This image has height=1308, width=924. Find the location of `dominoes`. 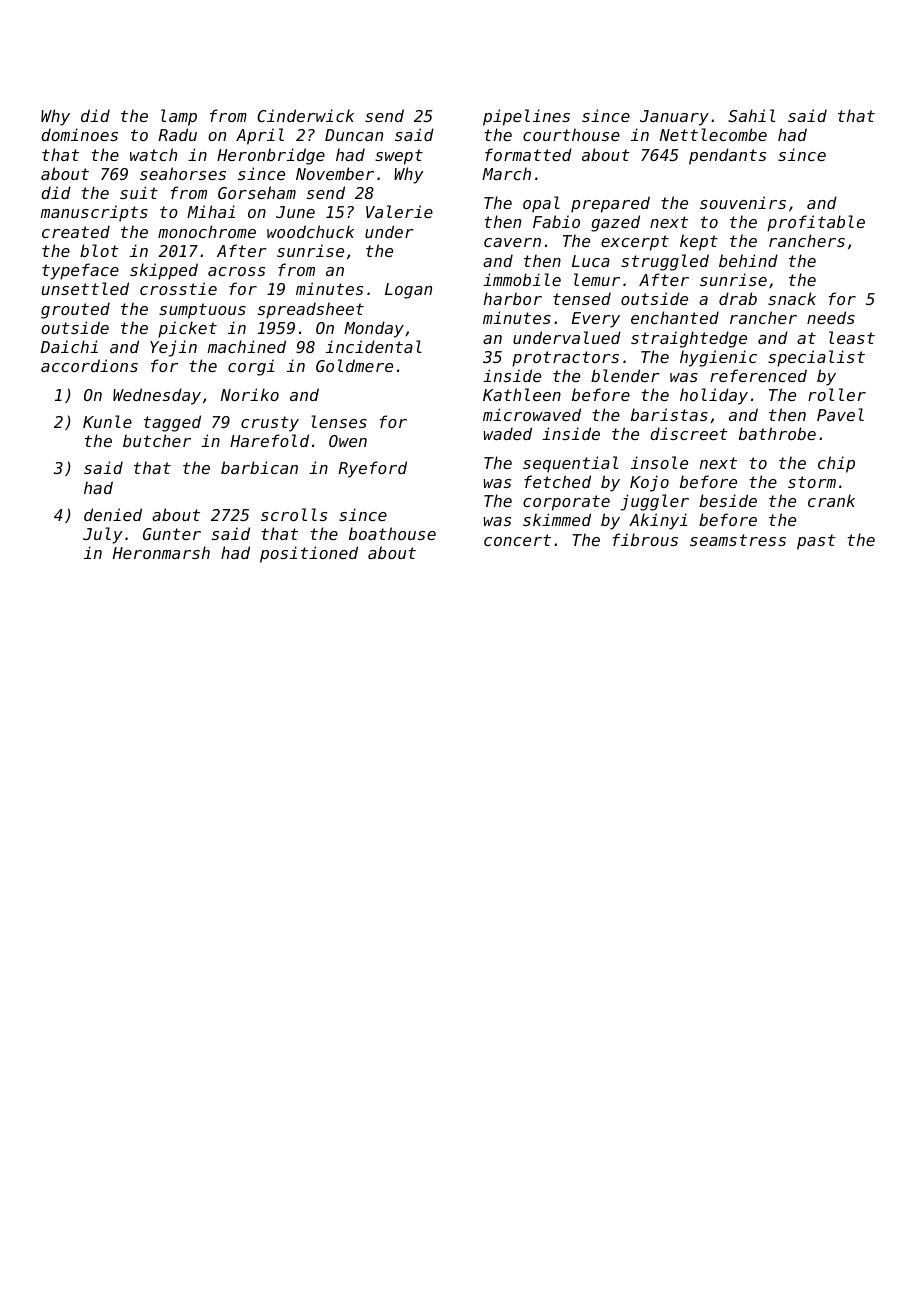

dominoes is located at coordinates (79, 134).
